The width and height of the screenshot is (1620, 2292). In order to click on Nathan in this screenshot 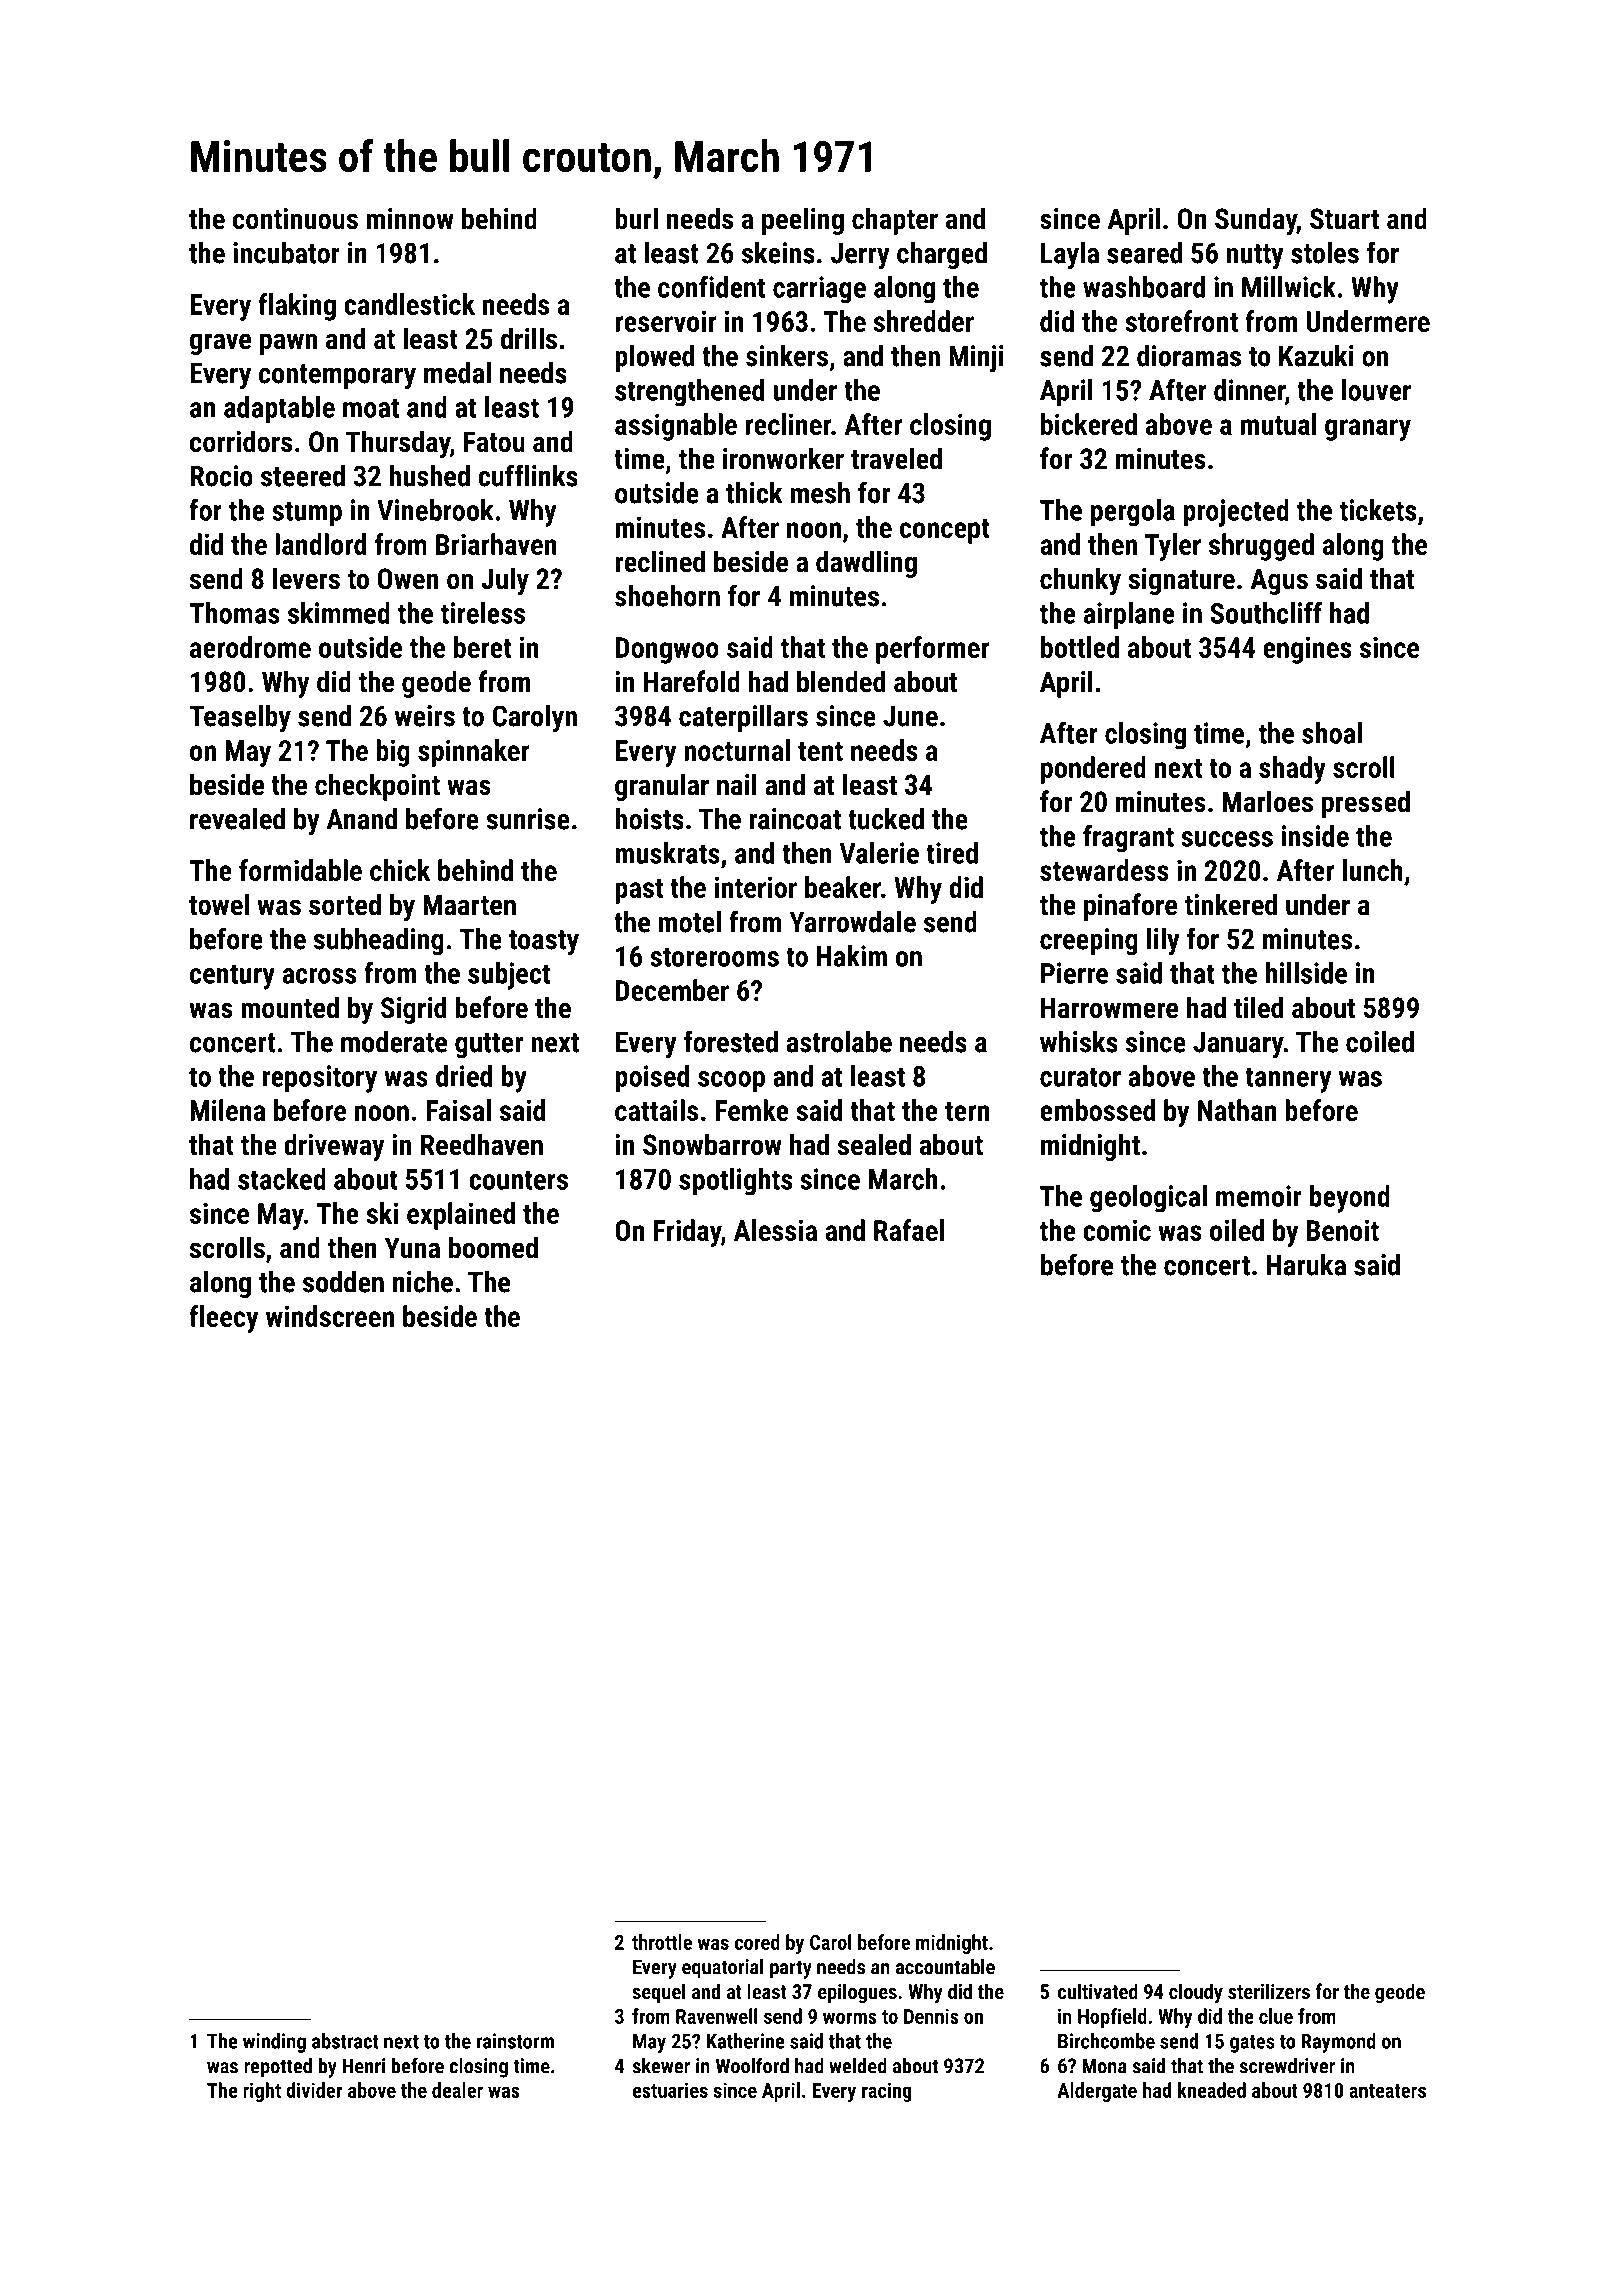, I will do `click(1237, 1110)`.
